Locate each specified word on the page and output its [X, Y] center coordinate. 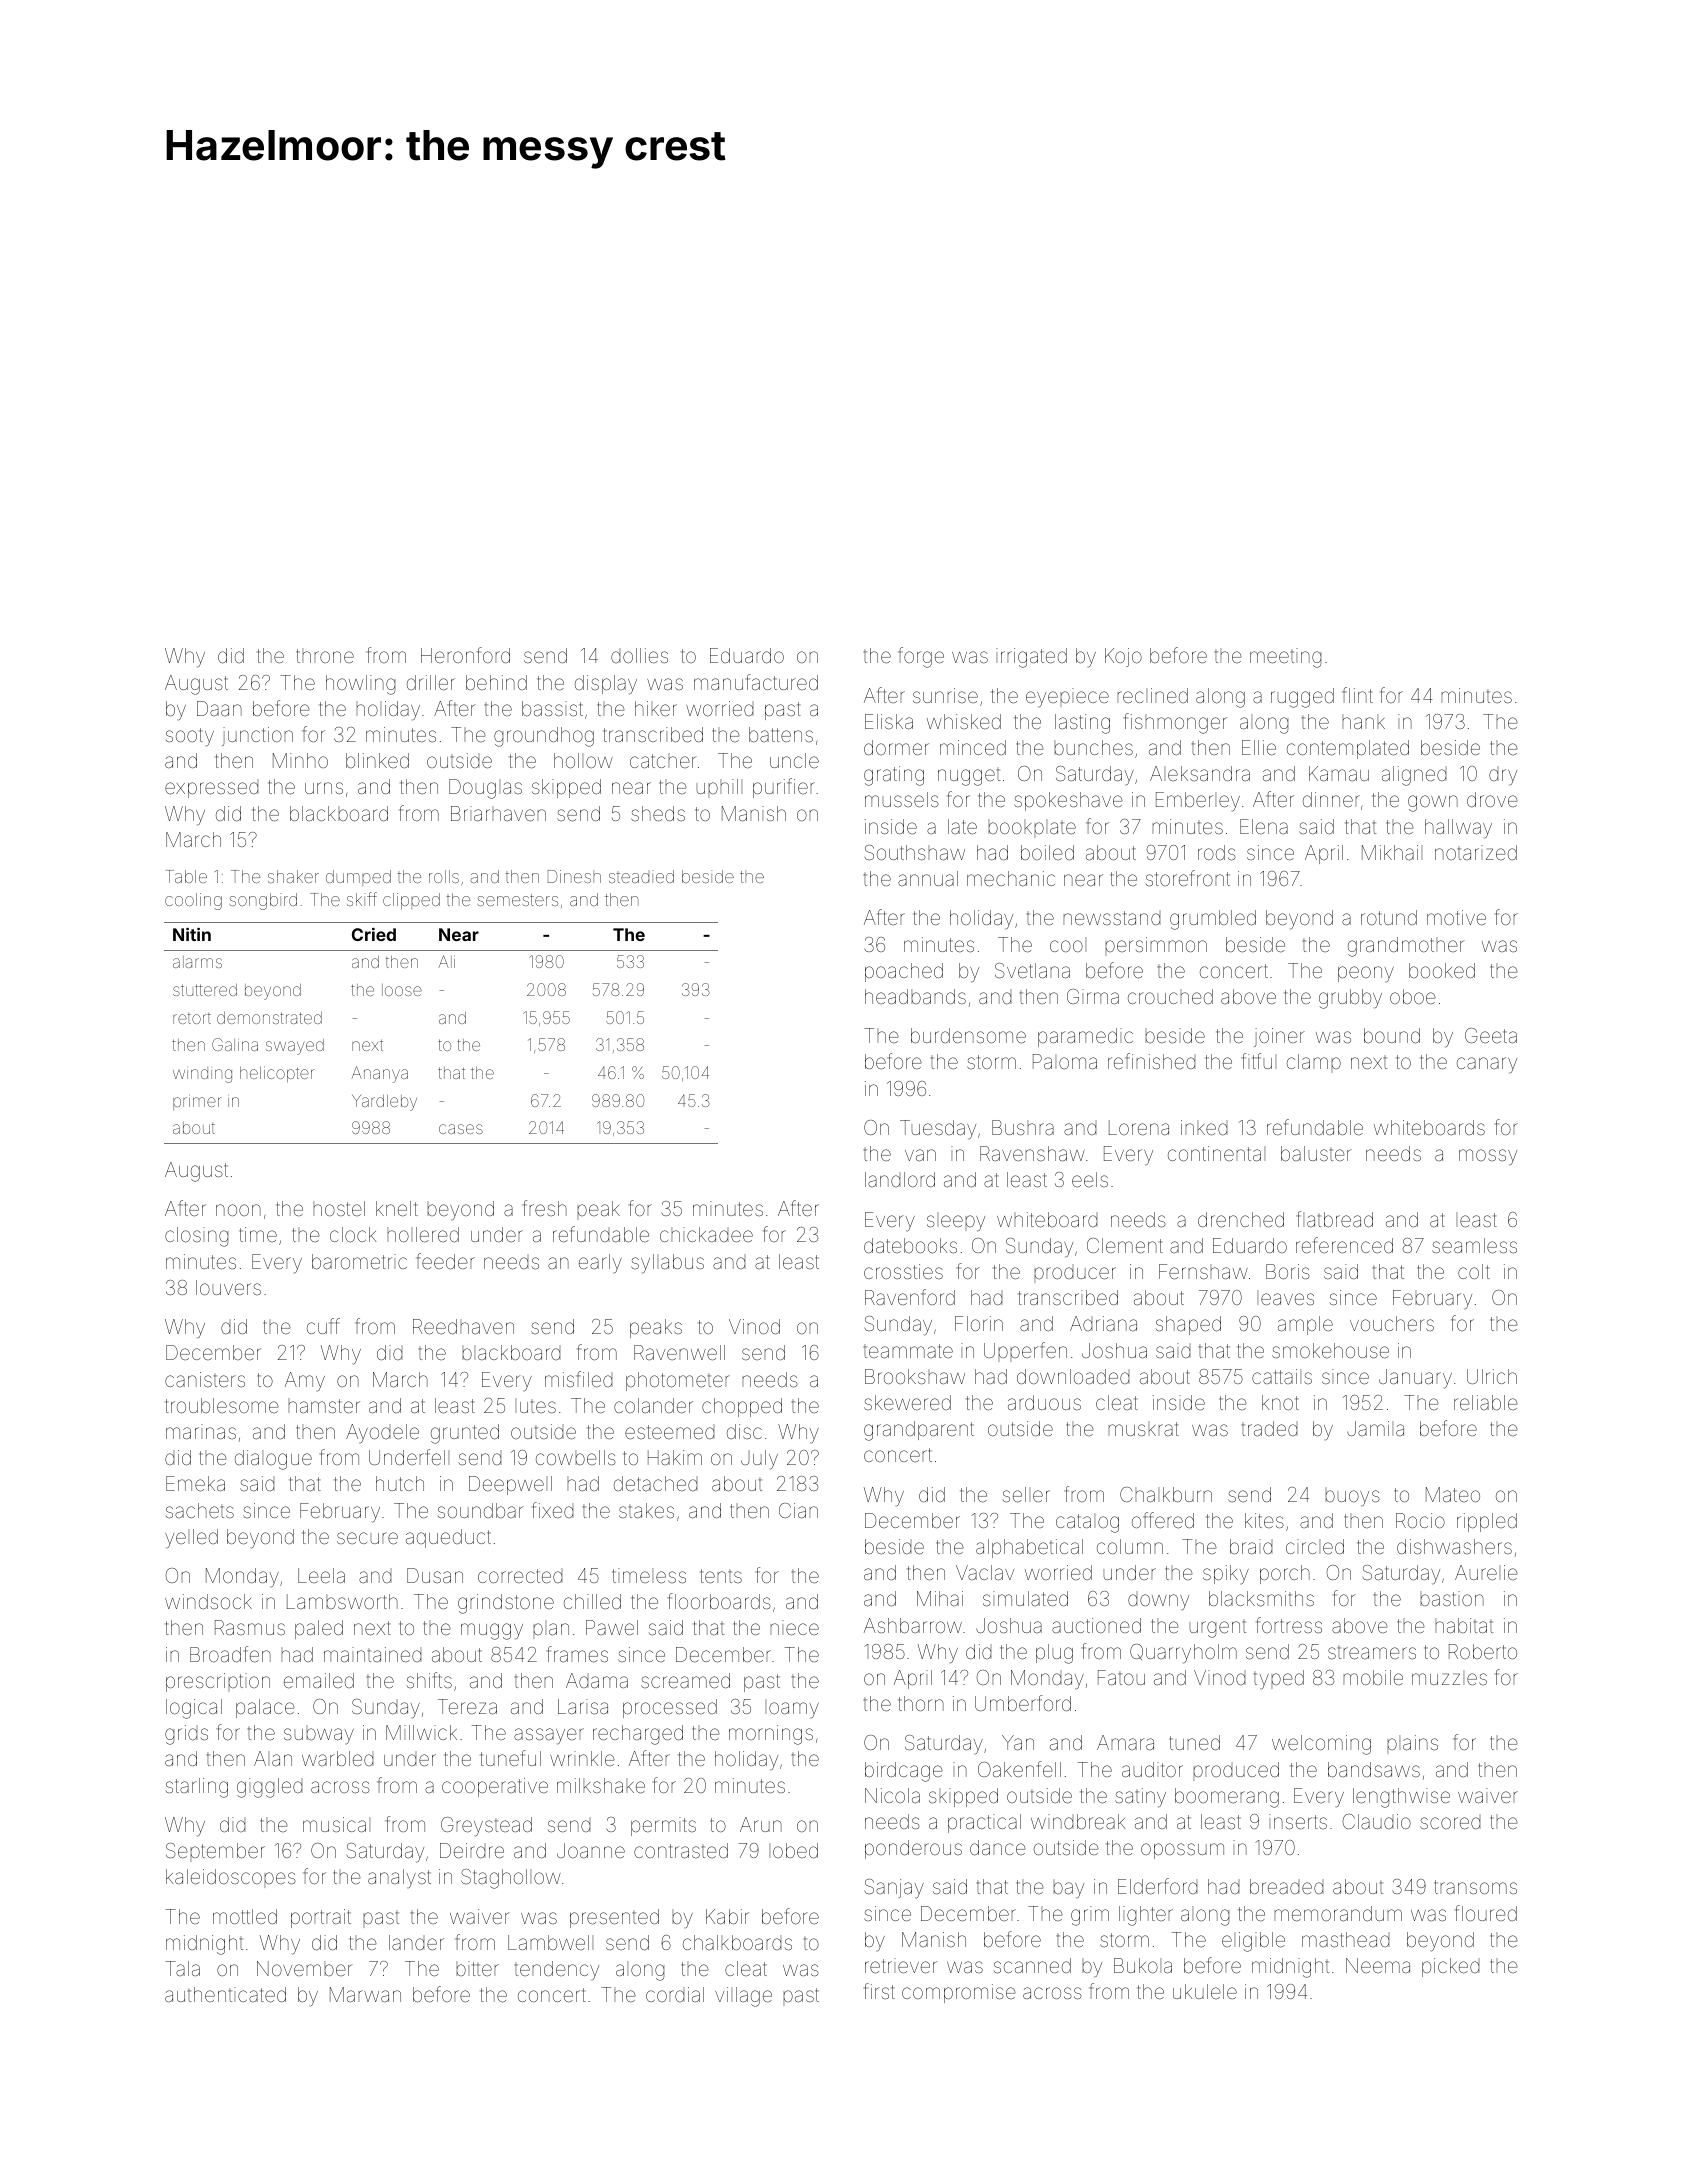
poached [904, 972]
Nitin [192, 934]
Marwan [365, 1994]
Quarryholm [1183, 1654]
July [759, 1460]
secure [367, 1538]
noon [238, 1210]
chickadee [706, 1234]
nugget [969, 777]
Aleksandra [1200, 773]
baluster [1316, 1153]
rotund [1389, 917]
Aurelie [1486, 1572]
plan [551, 1629]
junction [257, 736]
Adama [597, 1680]
